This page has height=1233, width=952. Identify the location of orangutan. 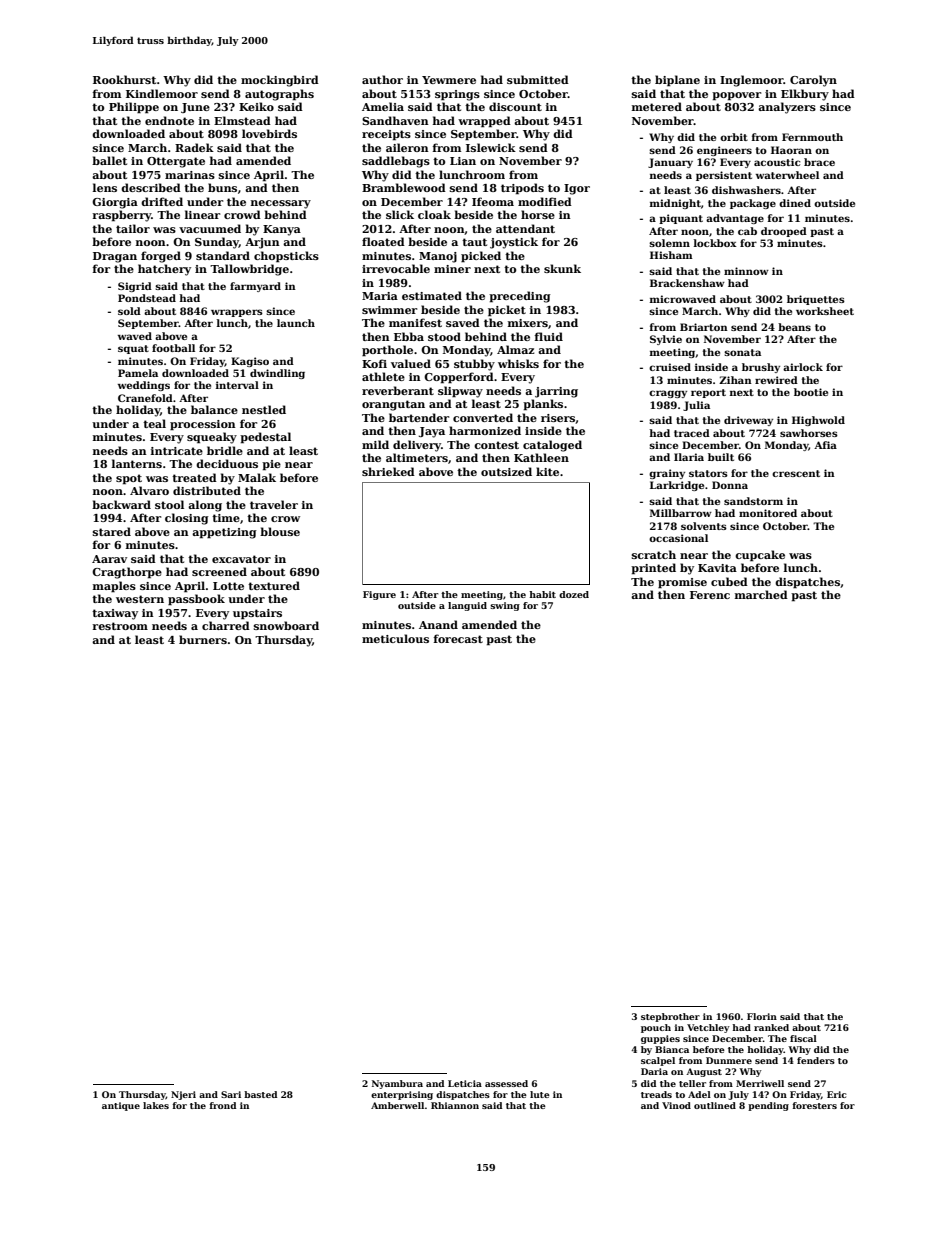
(393, 405).
